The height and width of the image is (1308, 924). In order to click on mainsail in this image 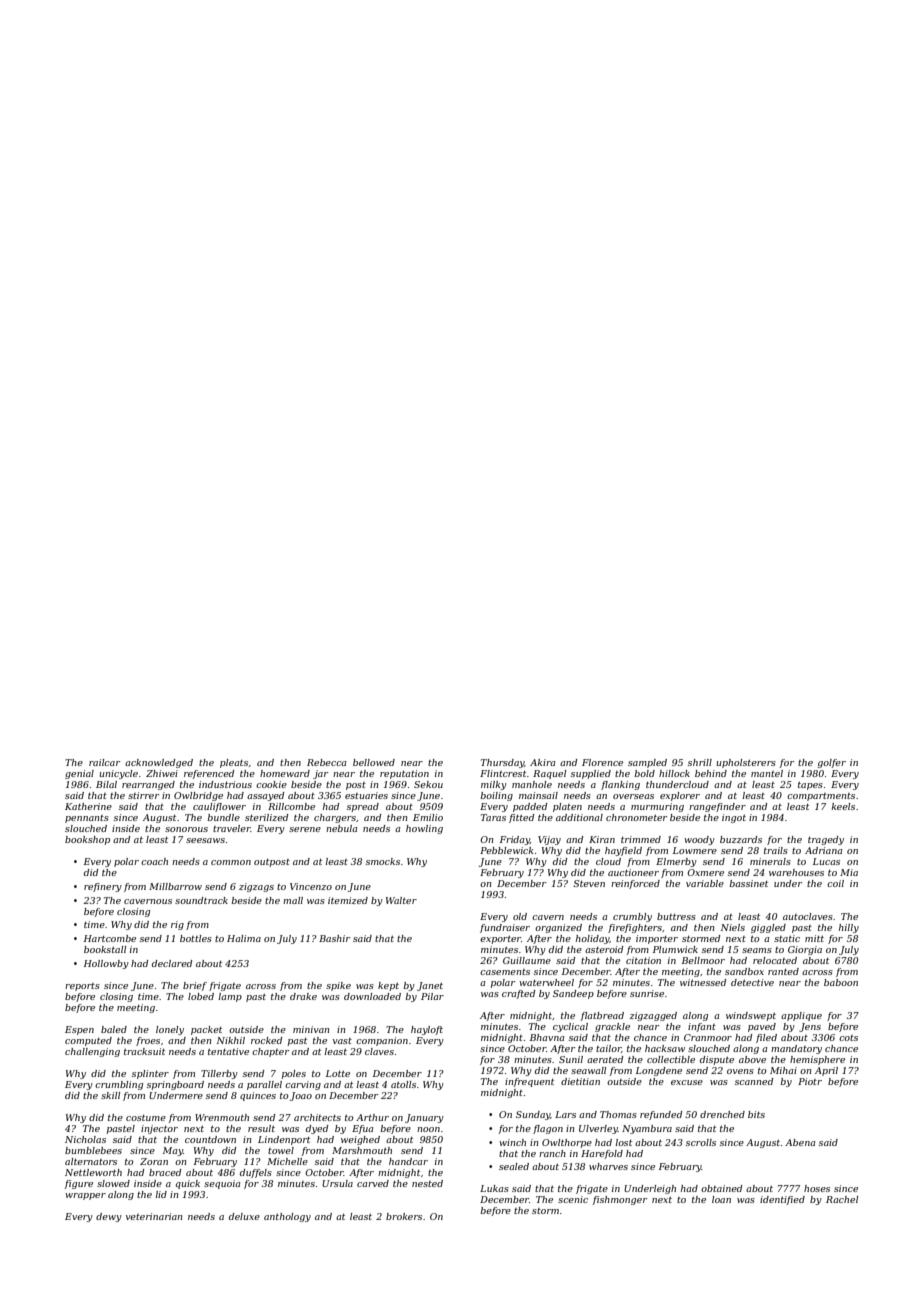, I will do `click(538, 795)`.
